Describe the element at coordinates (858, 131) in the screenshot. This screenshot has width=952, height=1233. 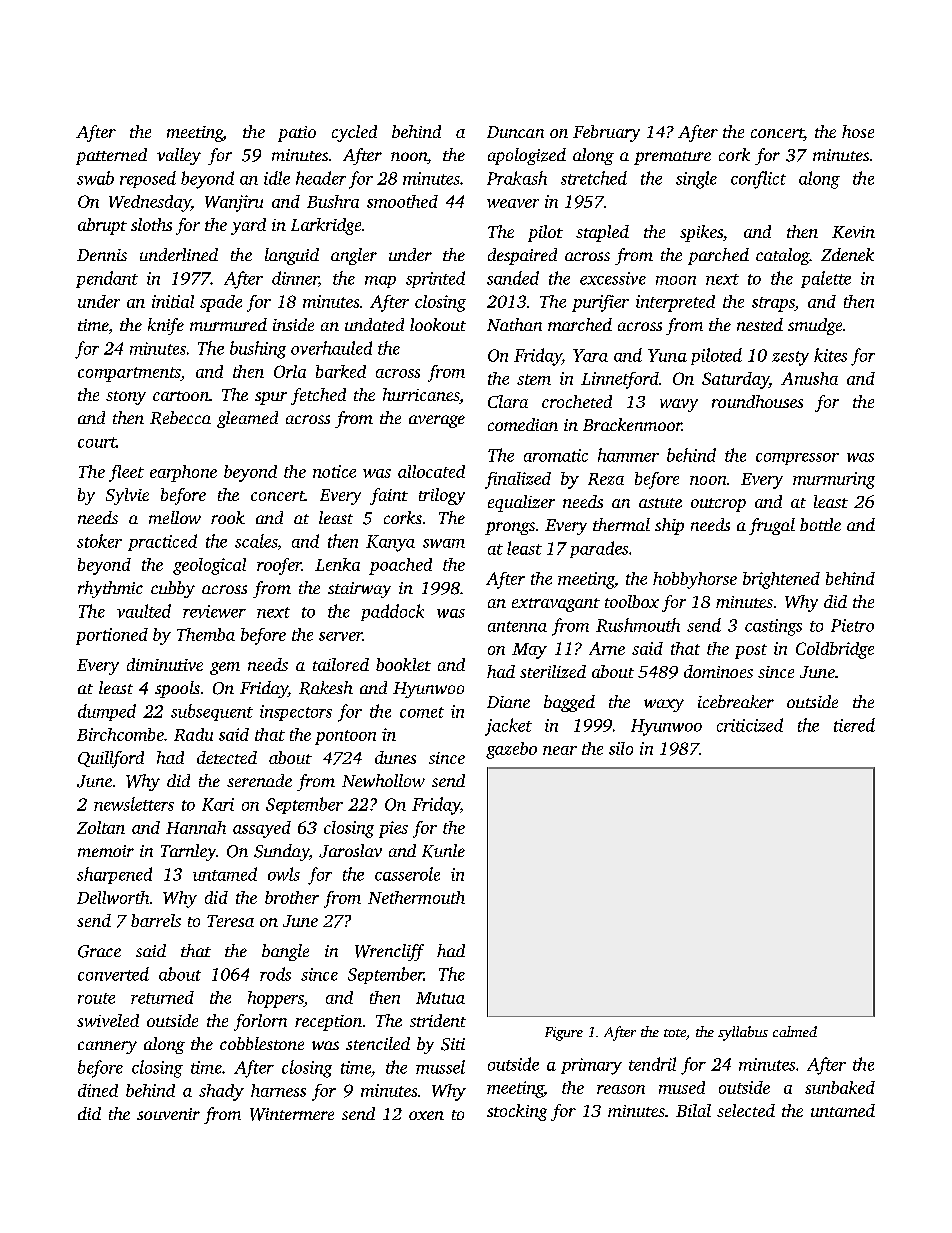
I see `hose` at that location.
